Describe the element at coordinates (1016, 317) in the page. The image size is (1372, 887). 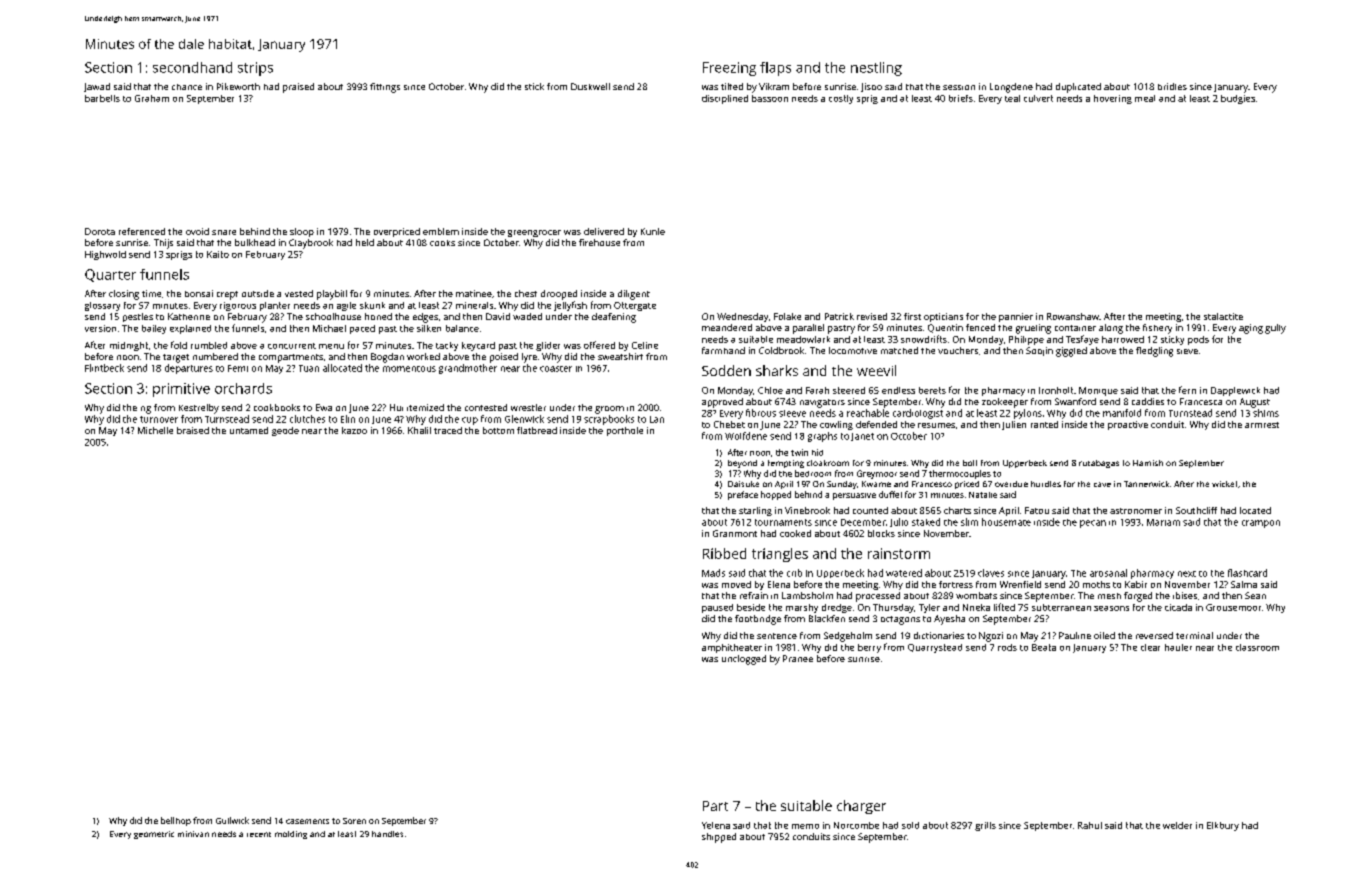
I see `pannier` at that location.
